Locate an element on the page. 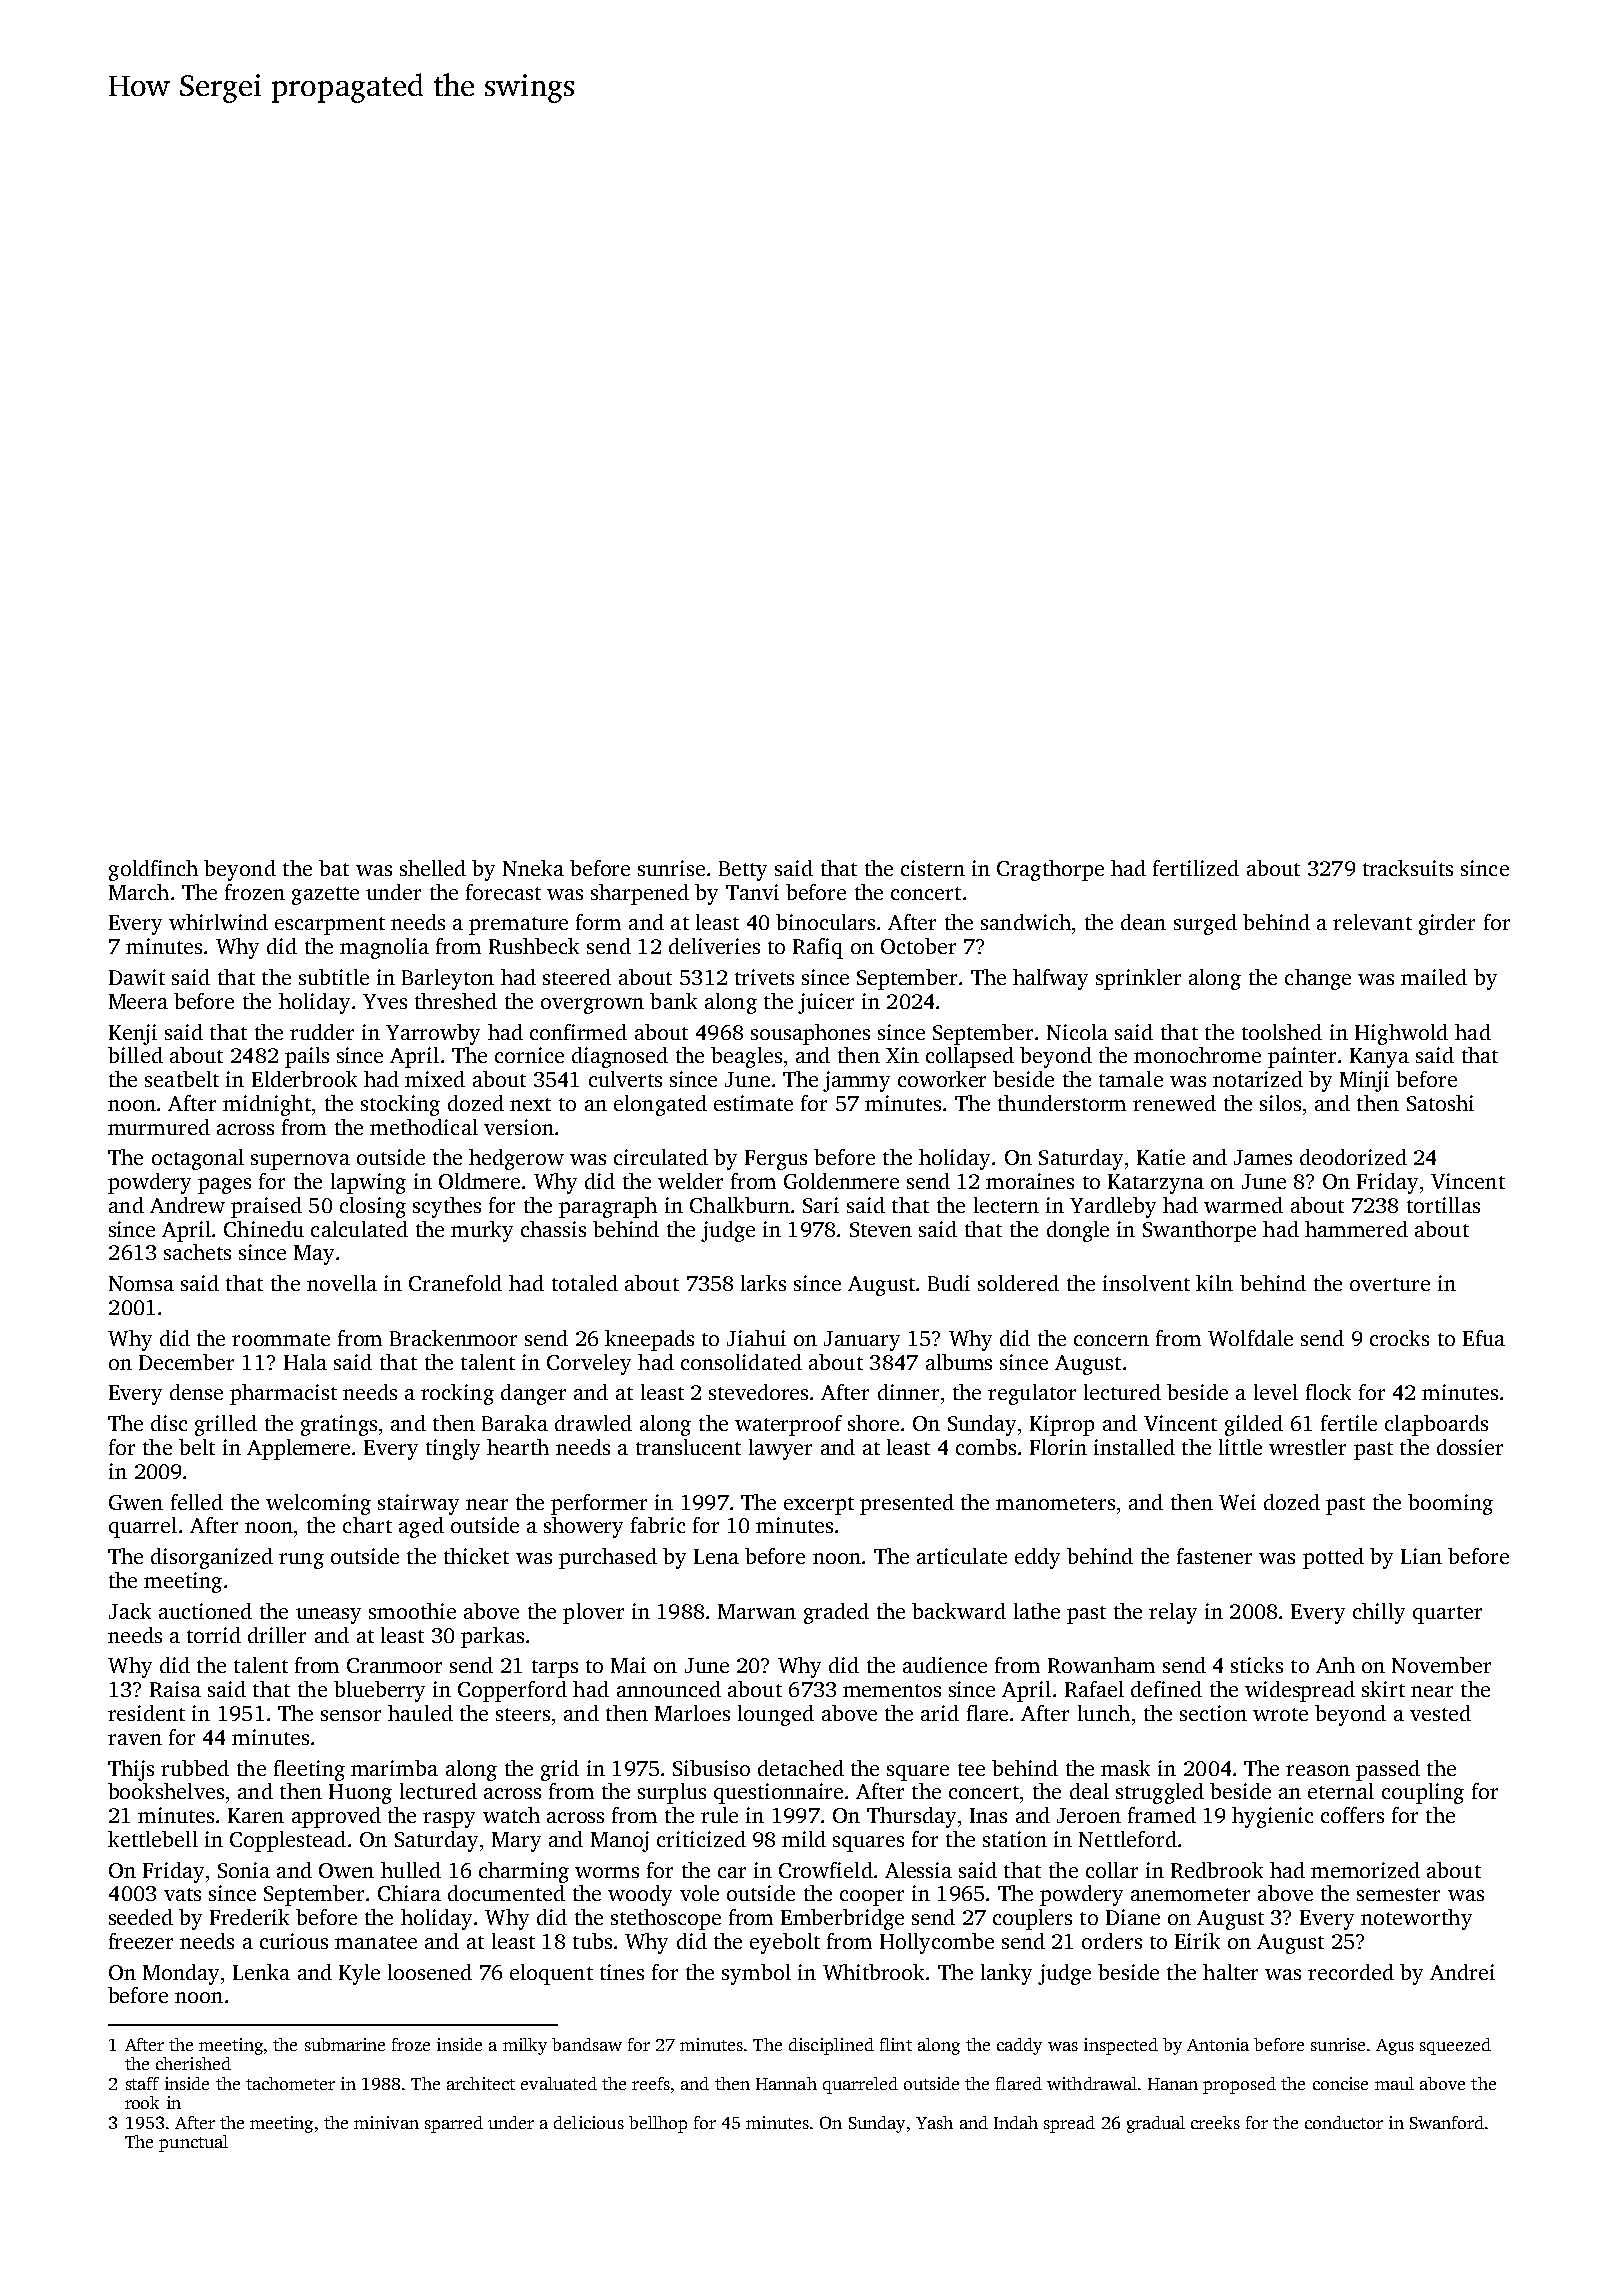  eddy is located at coordinates (1037, 1558).
